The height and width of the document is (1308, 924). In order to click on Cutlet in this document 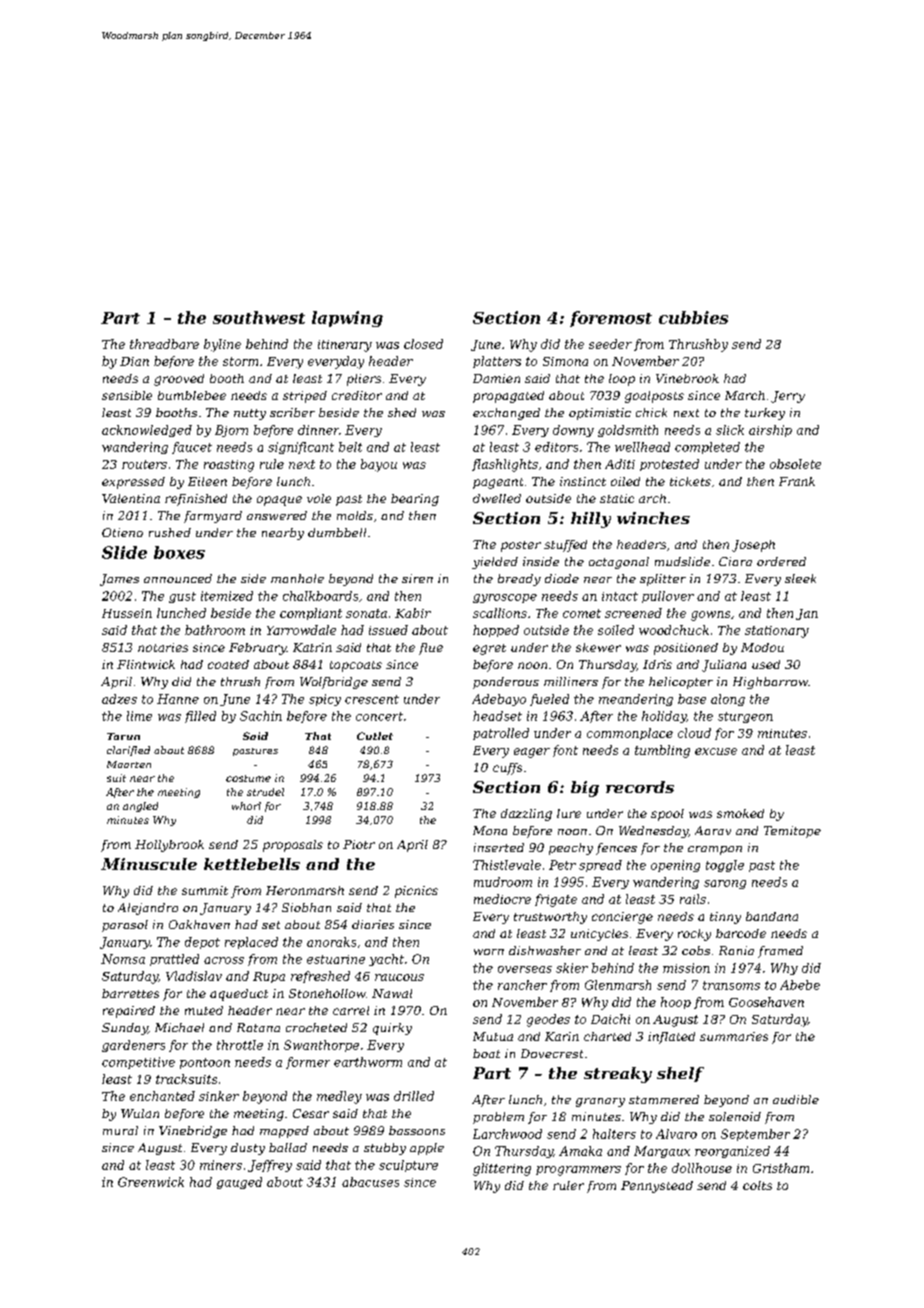, I will do `click(375, 736)`.
